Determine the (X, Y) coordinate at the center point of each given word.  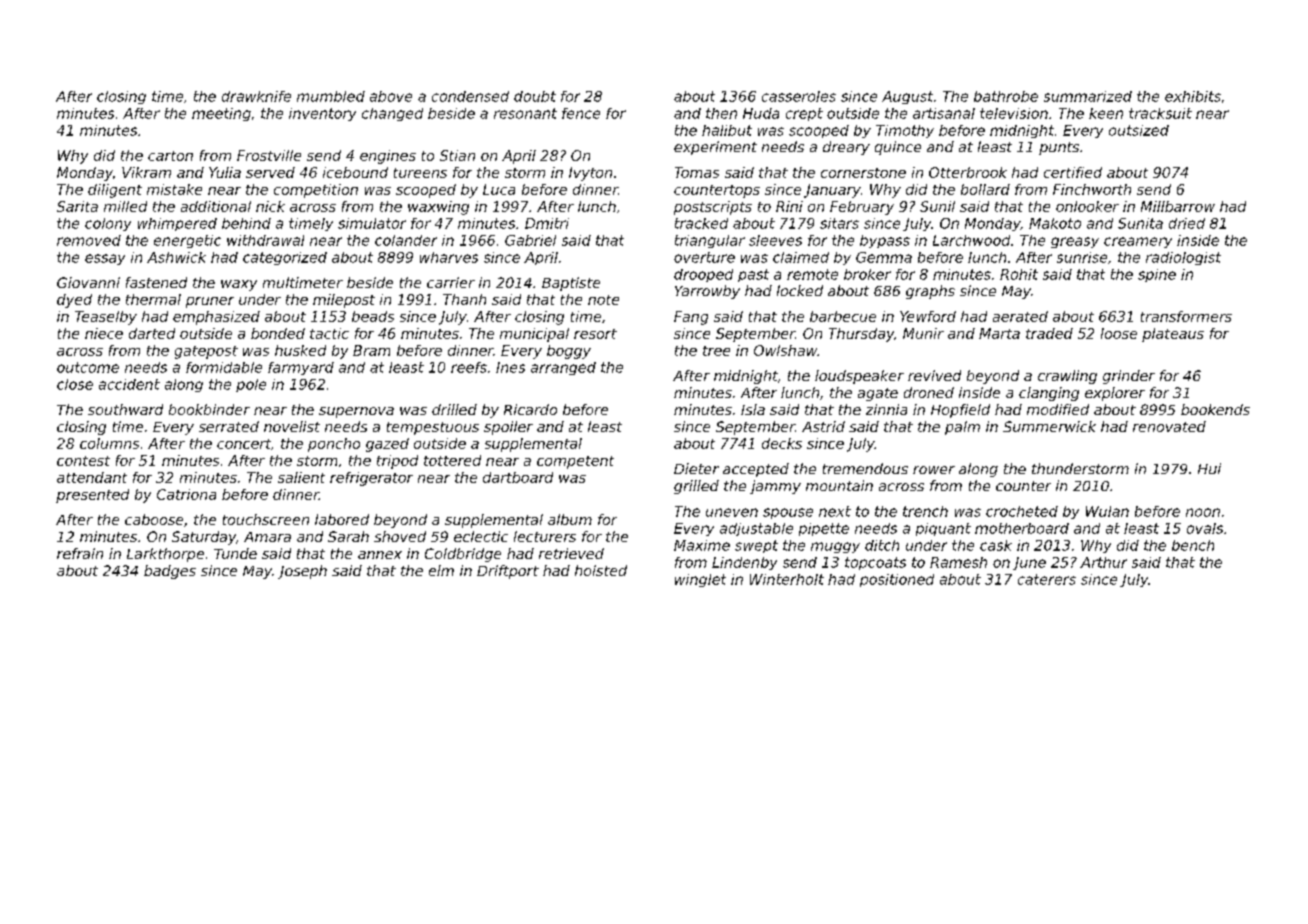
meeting (221, 114)
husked (300, 350)
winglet (700, 580)
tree (716, 351)
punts (1059, 148)
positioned (897, 580)
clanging (1049, 394)
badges (170, 572)
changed (392, 114)
